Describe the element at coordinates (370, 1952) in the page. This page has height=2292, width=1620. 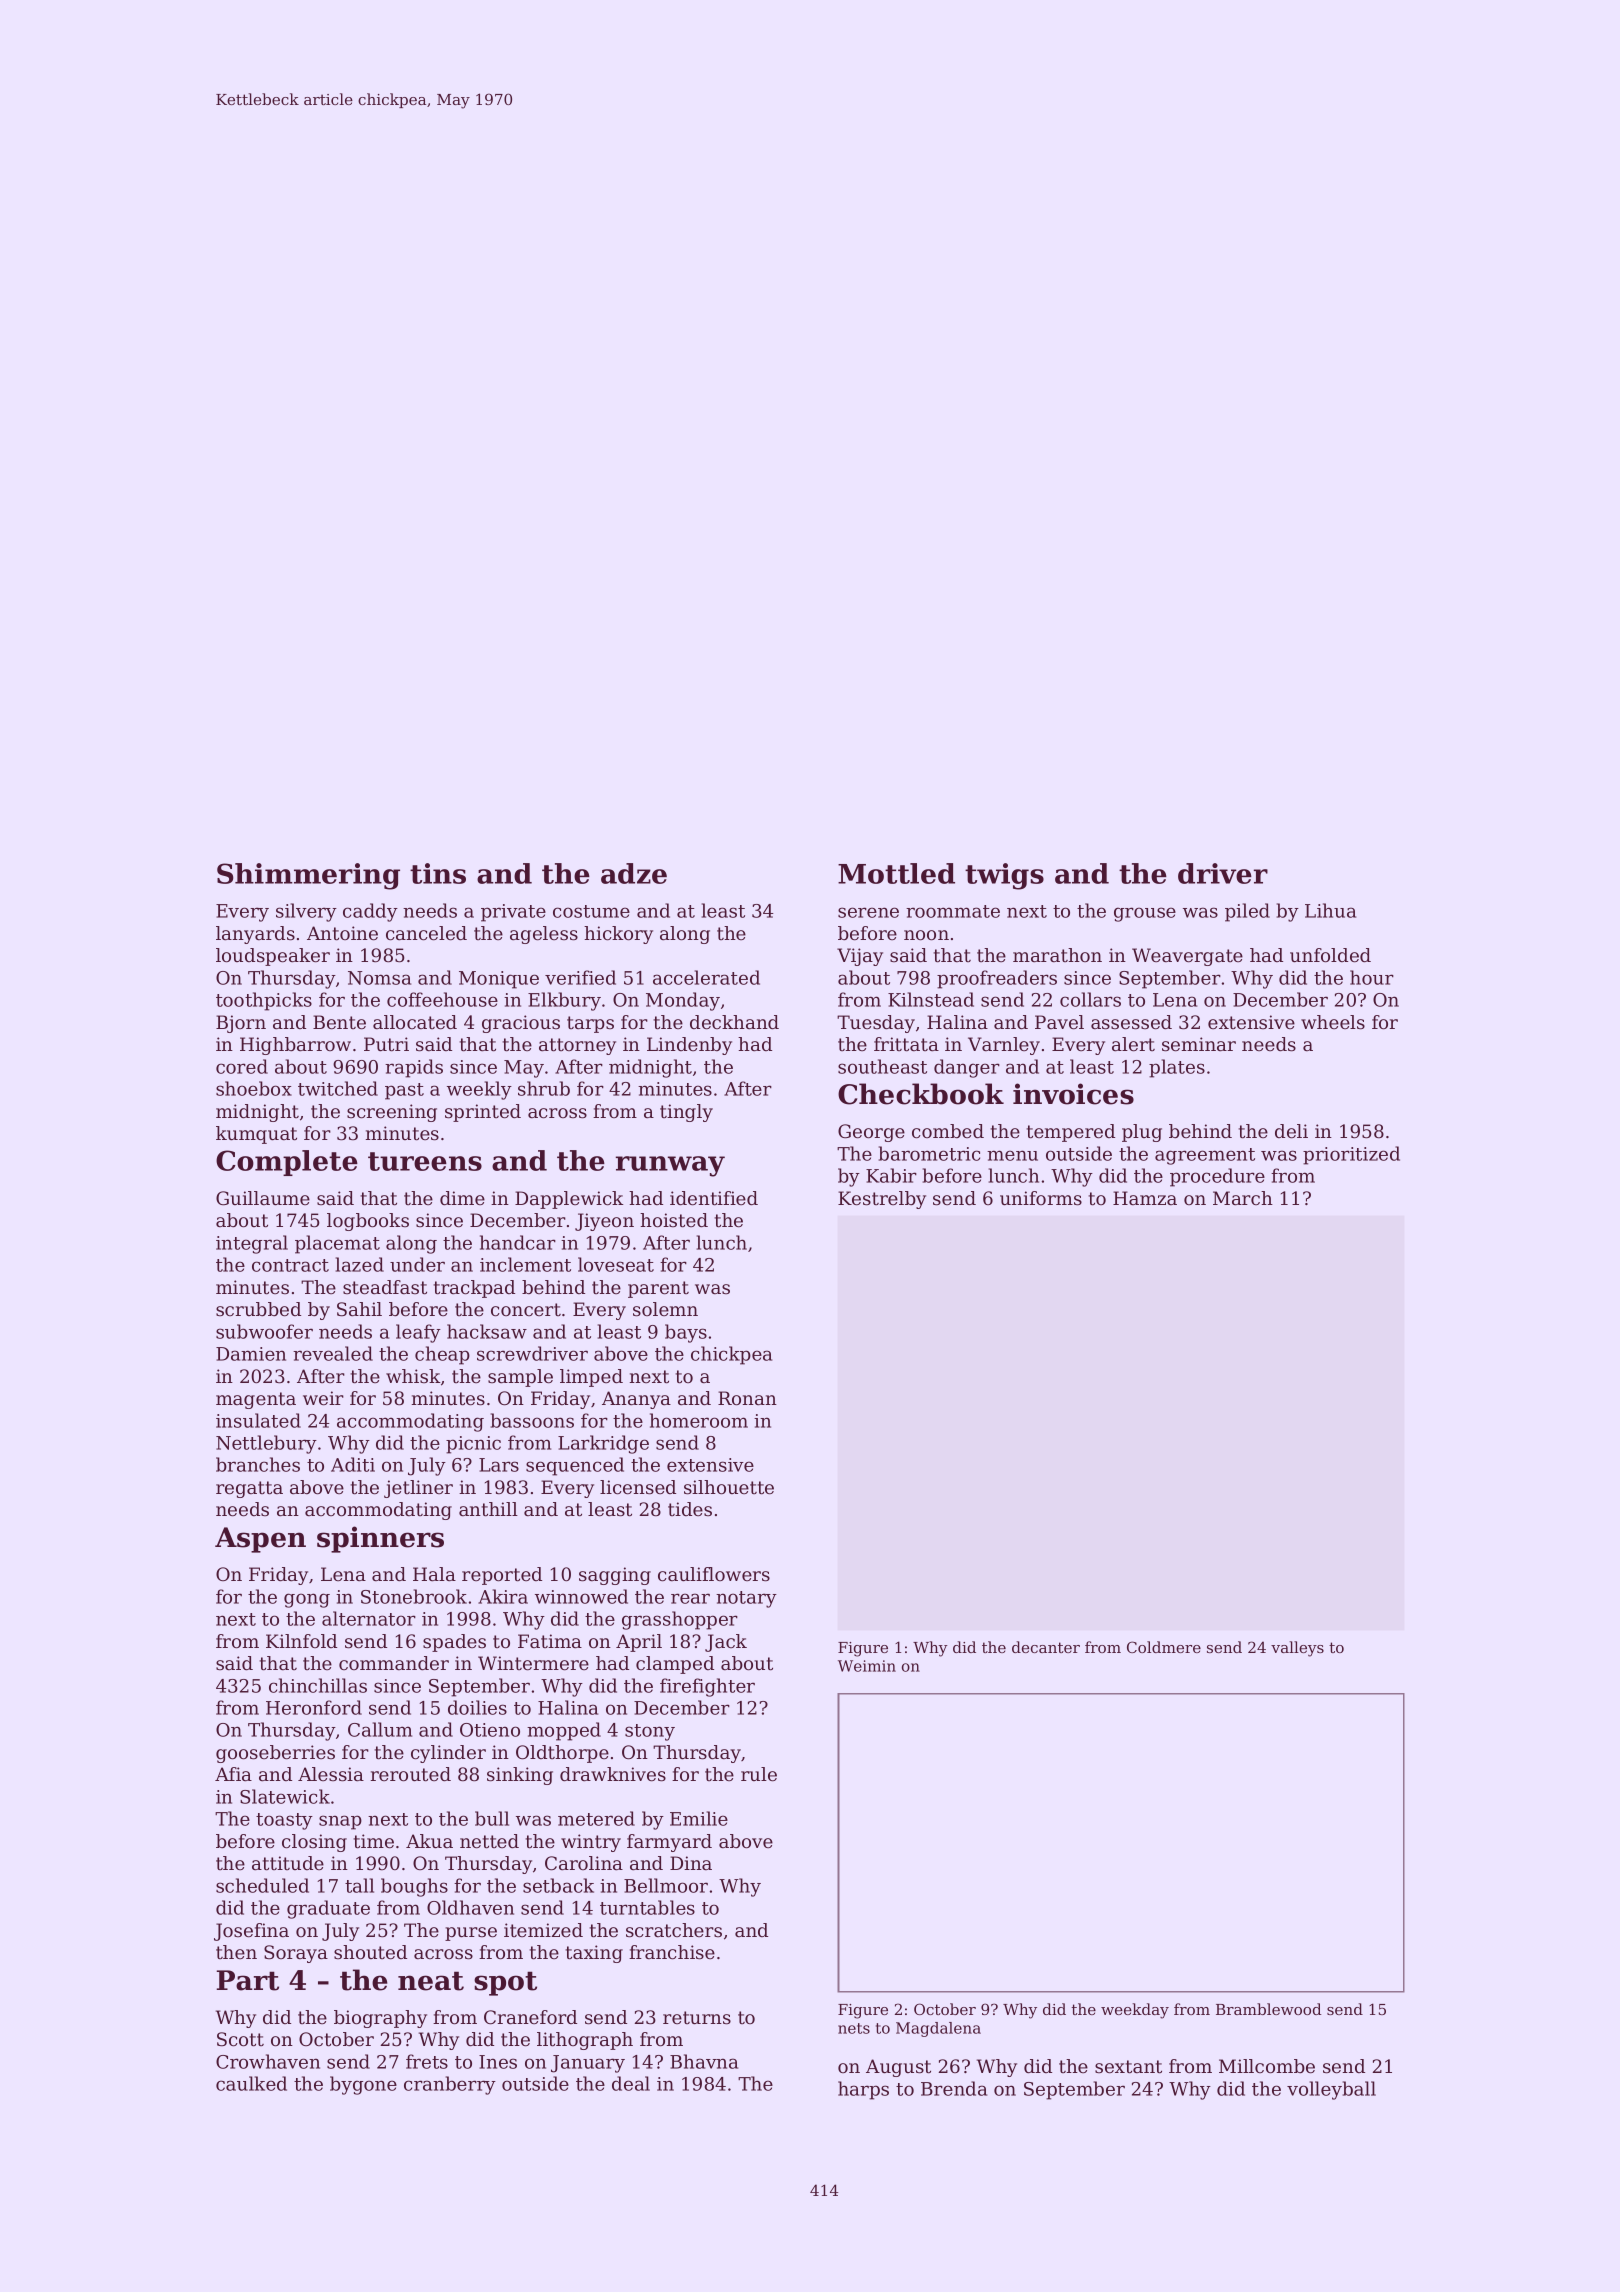
I see `shouted` at that location.
